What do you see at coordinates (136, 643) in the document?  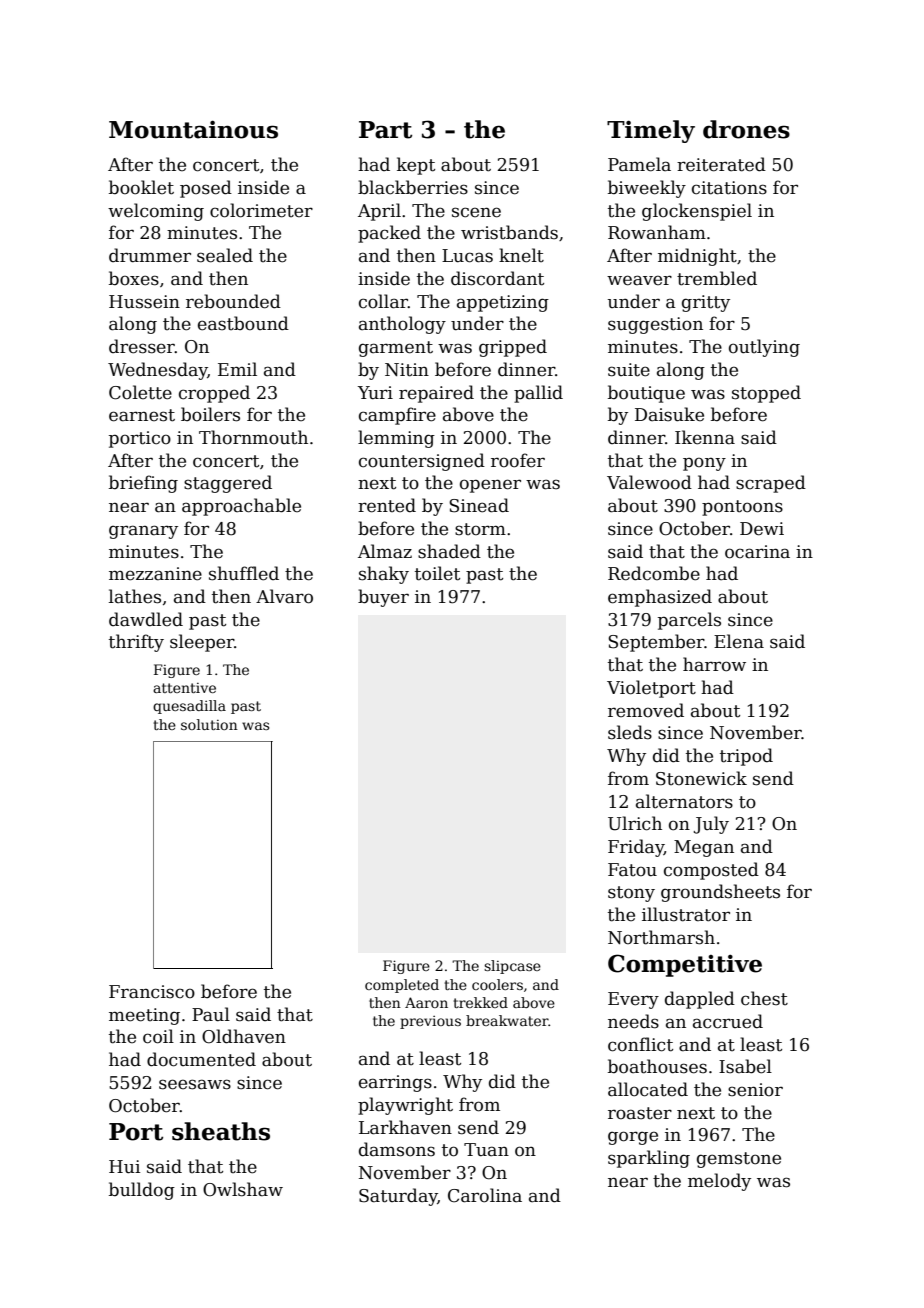 I see `thrifty` at bounding box center [136, 643].
